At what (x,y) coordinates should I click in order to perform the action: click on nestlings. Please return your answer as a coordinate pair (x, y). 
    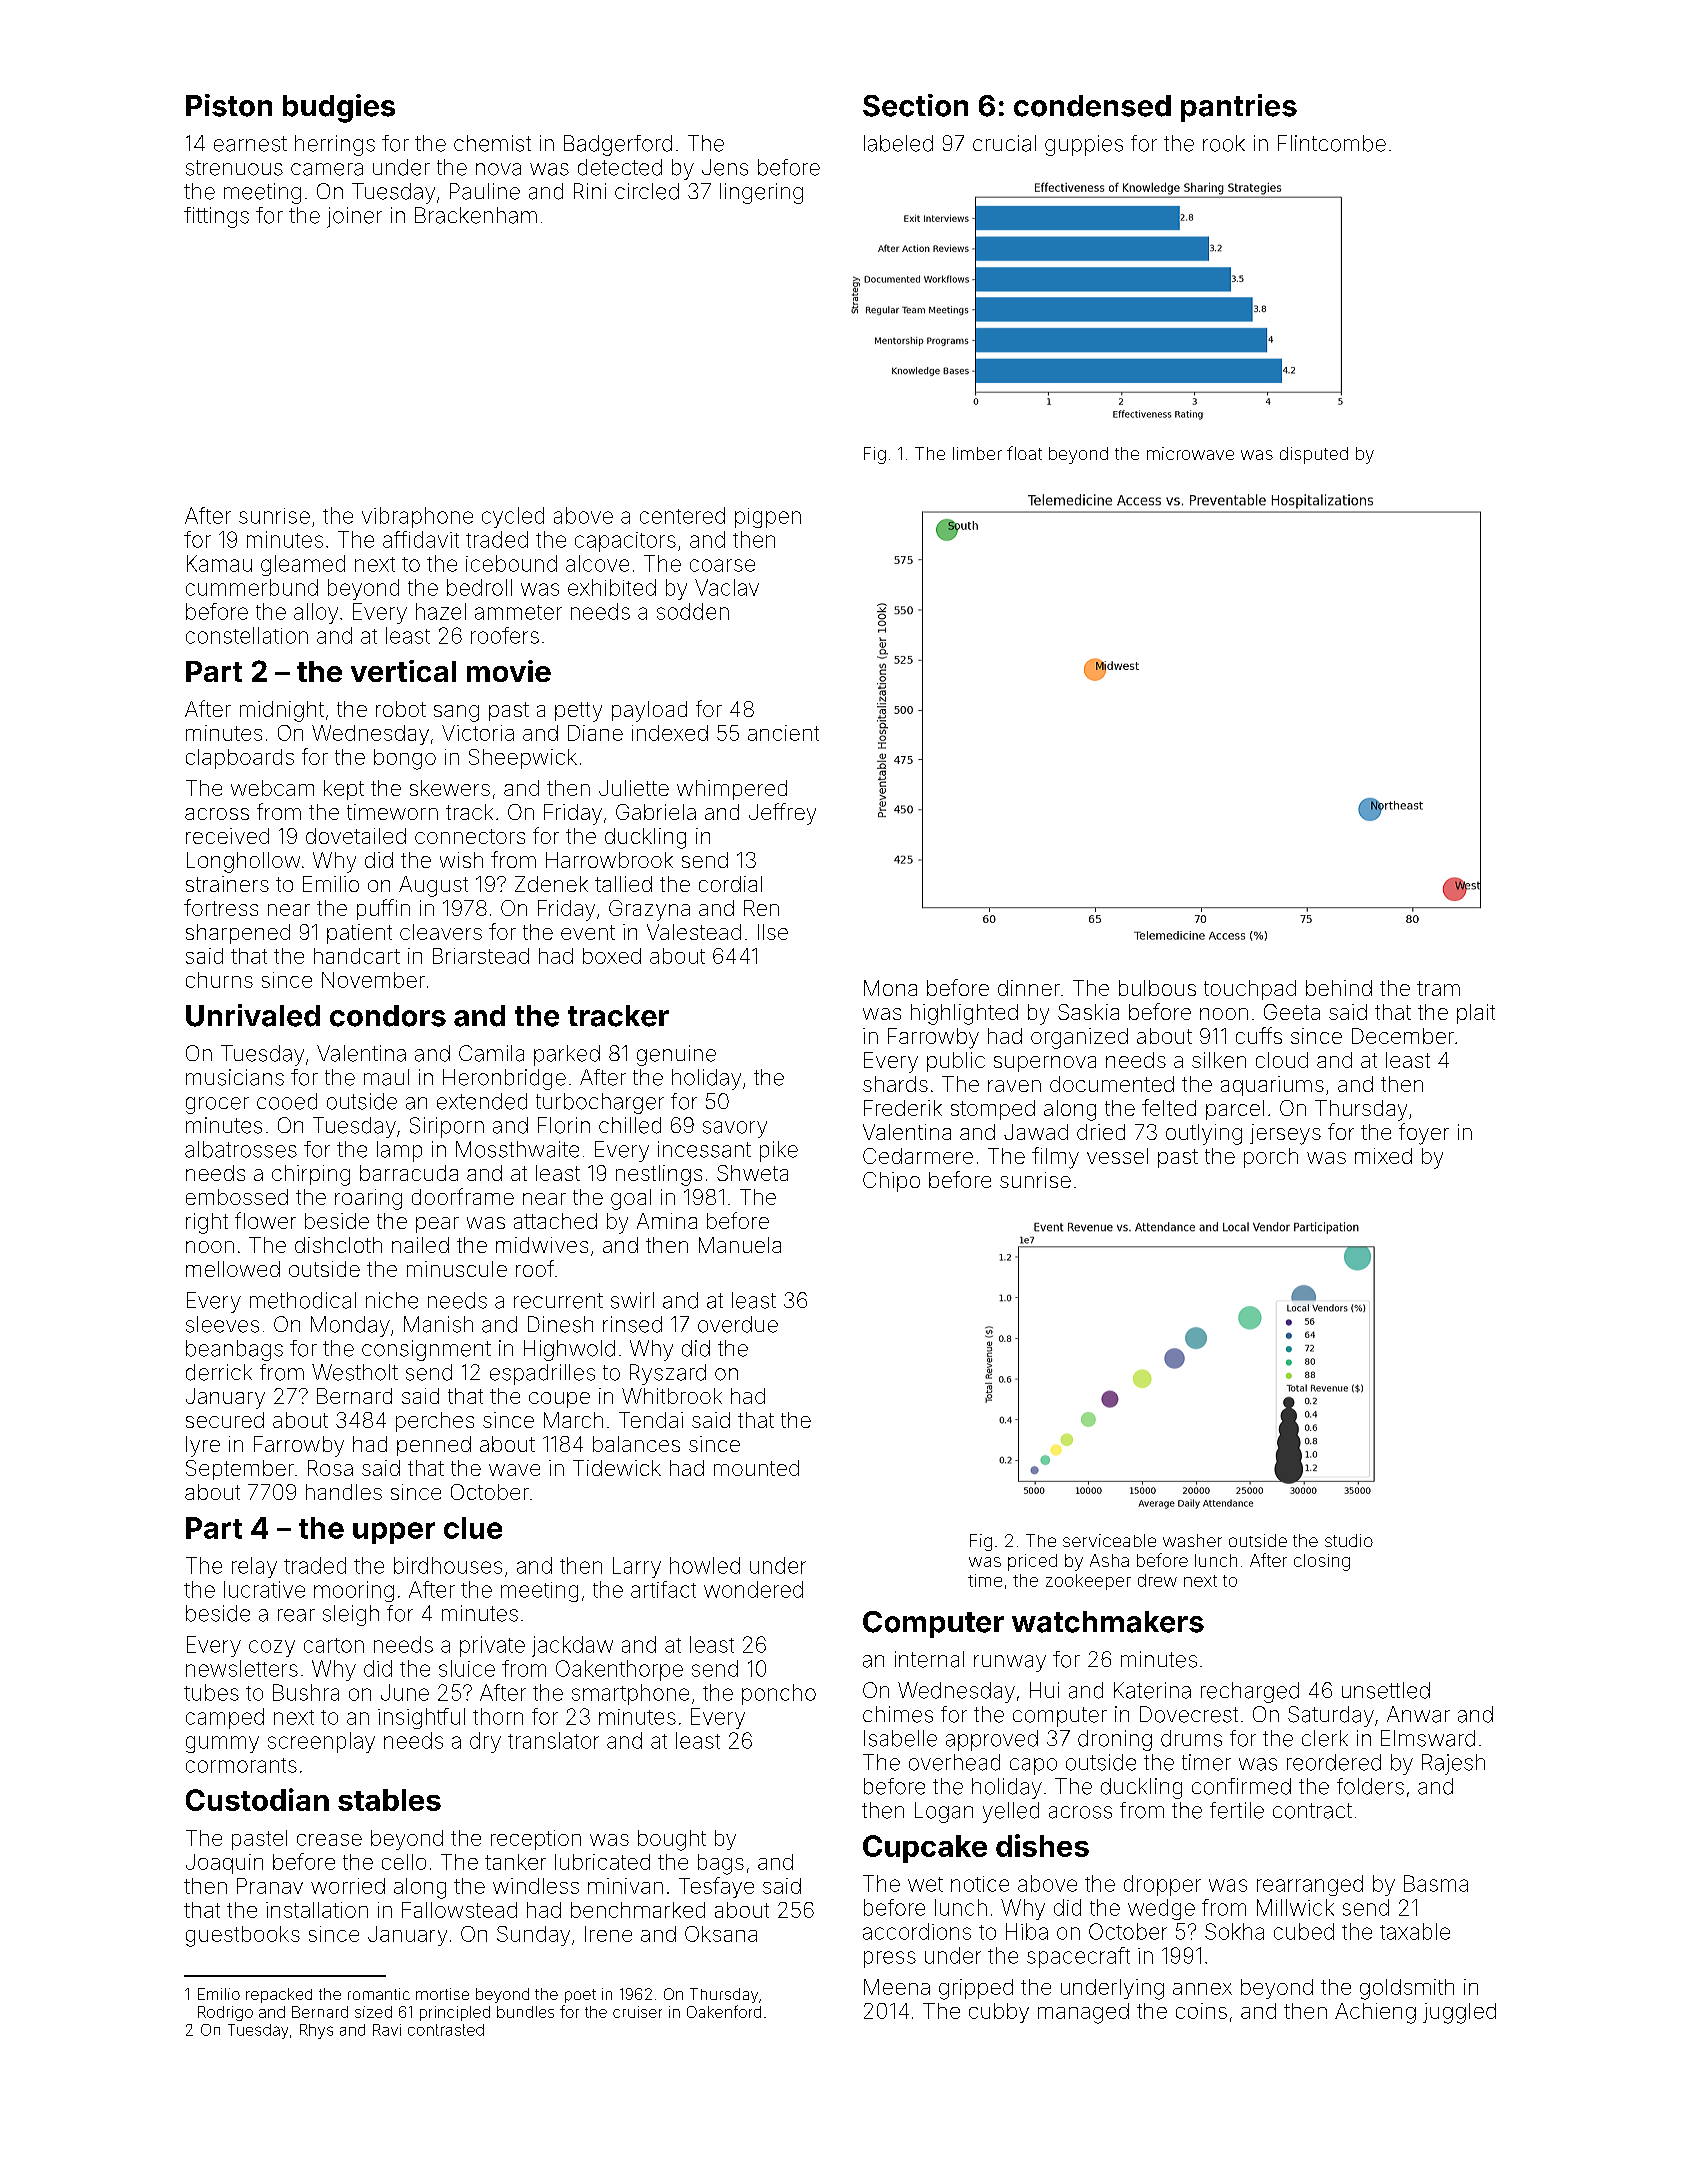
    Looking at the image, I should click on (659, 1175).
